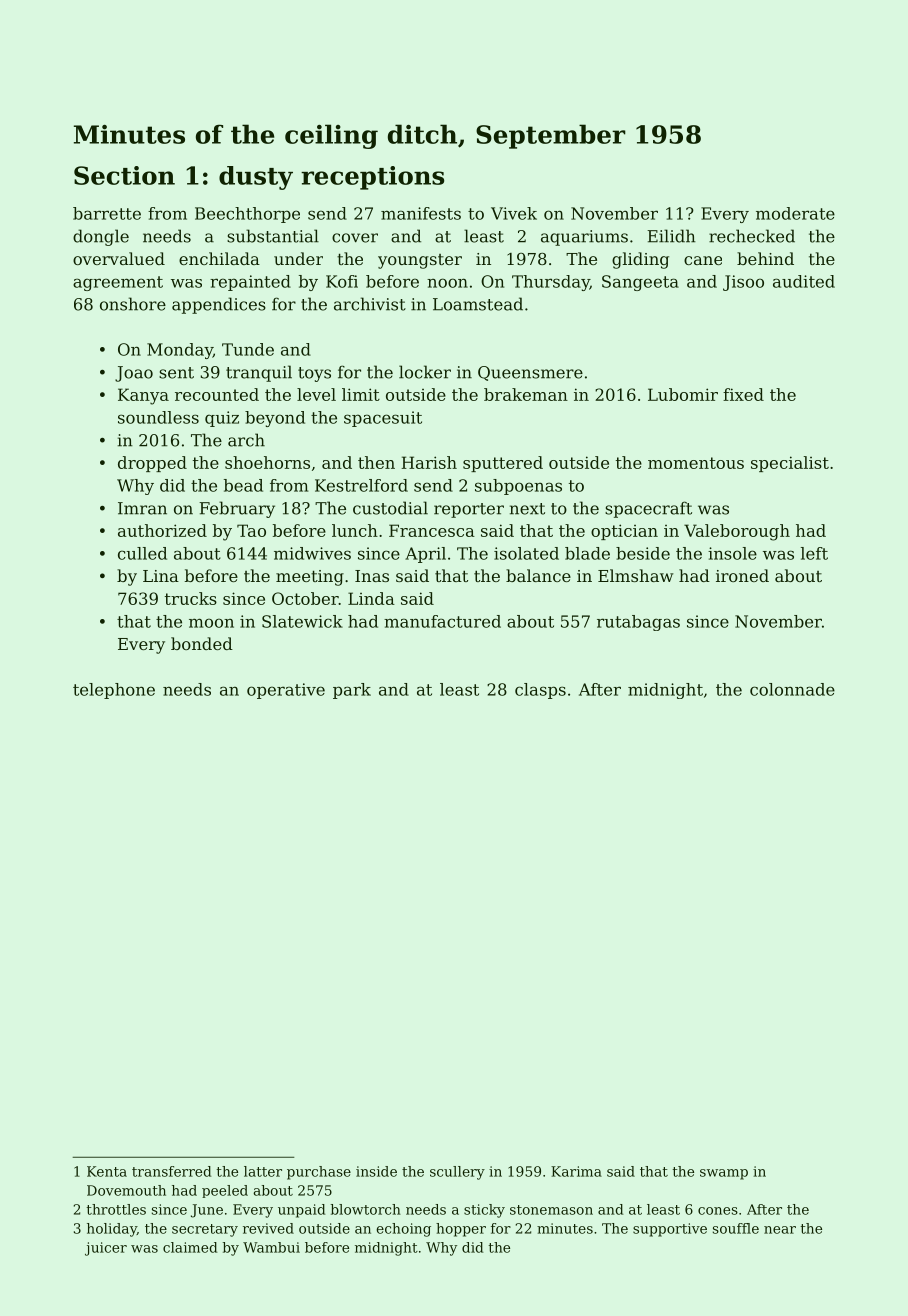 This screenshot has height=1316, width=908. I want to click on Lina, so click(161, 576).
